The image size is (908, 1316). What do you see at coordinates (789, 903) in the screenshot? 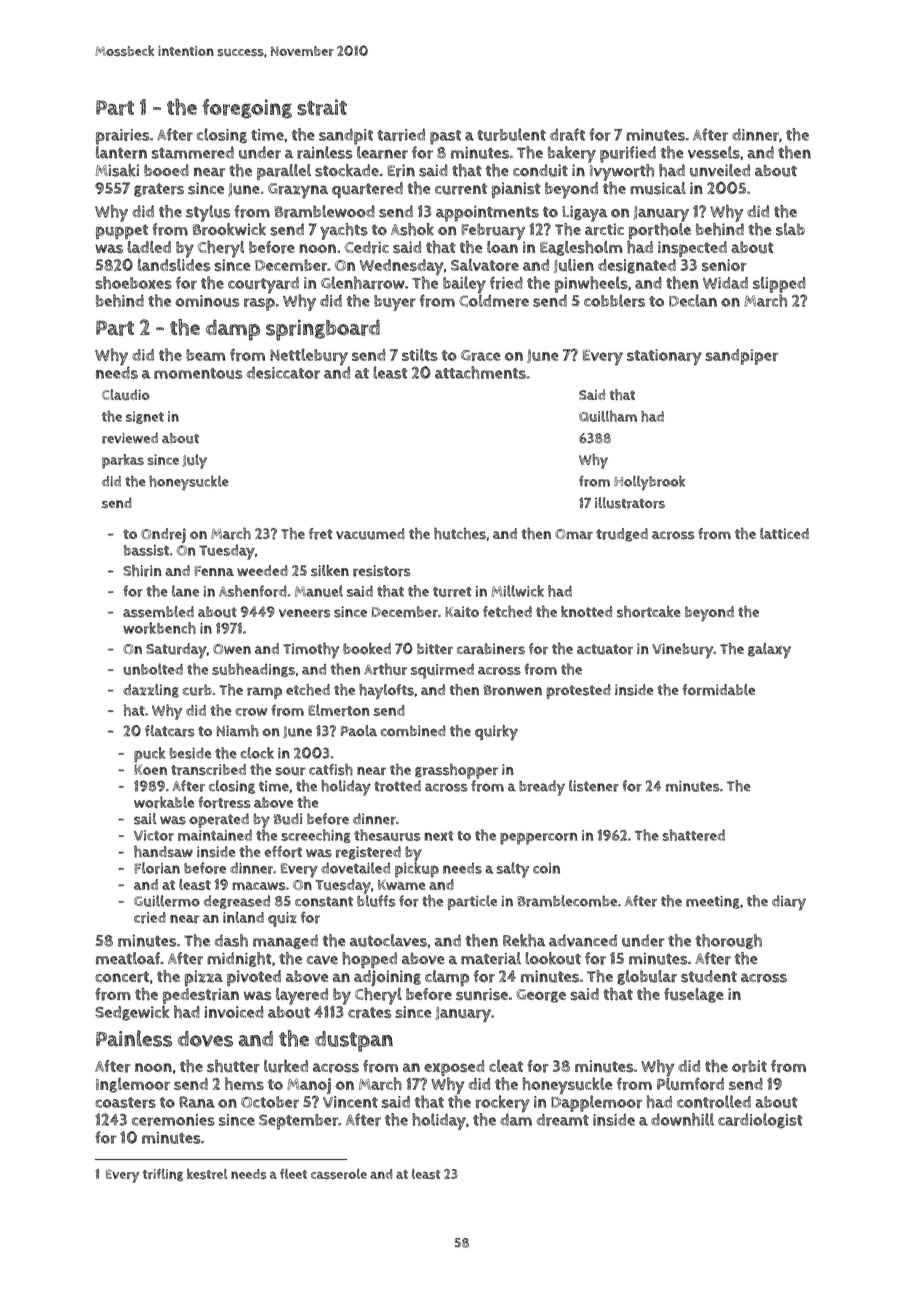
I see `diary` at bounding box center [789, 903].
